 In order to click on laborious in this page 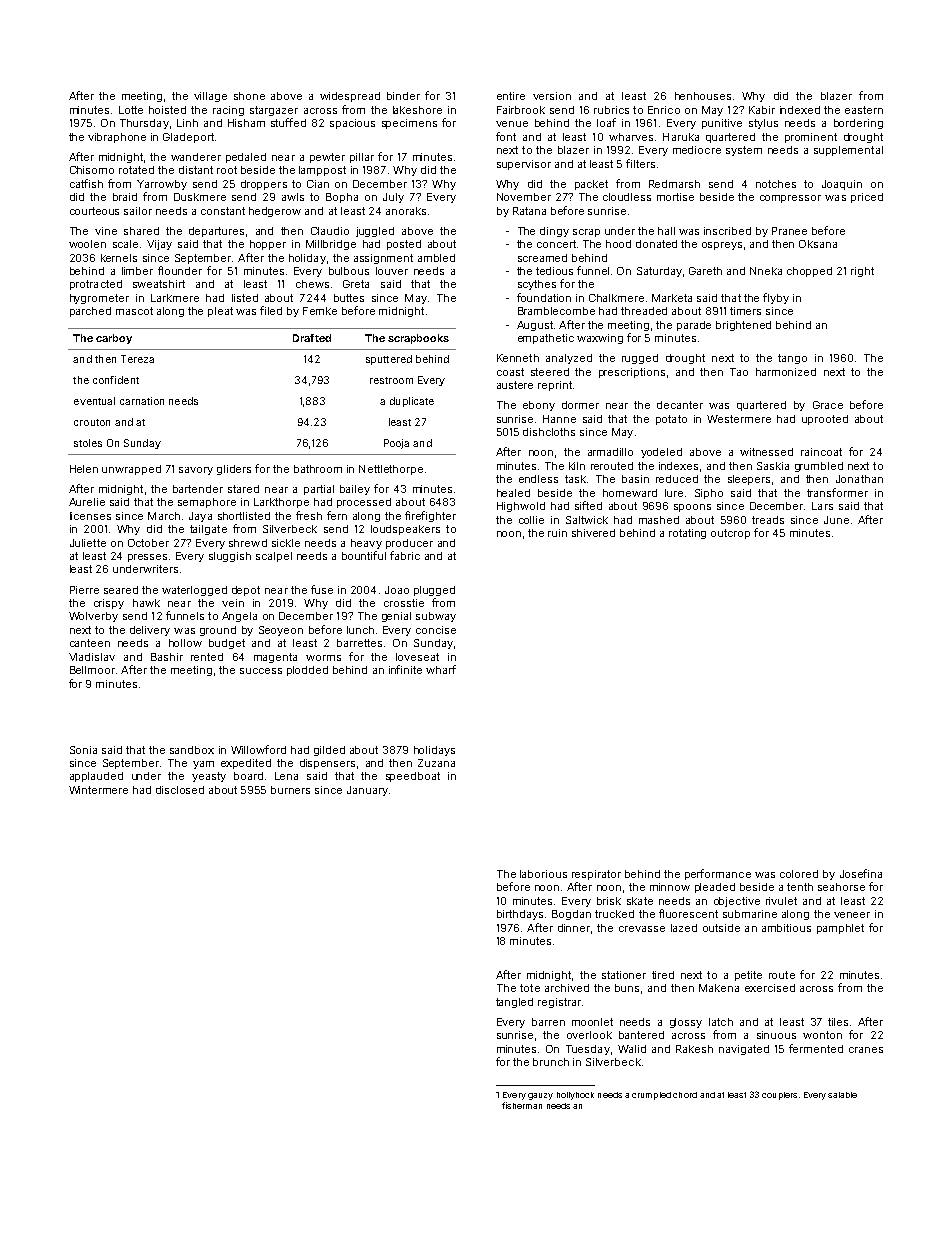, I will do `click(543, 874)`.
